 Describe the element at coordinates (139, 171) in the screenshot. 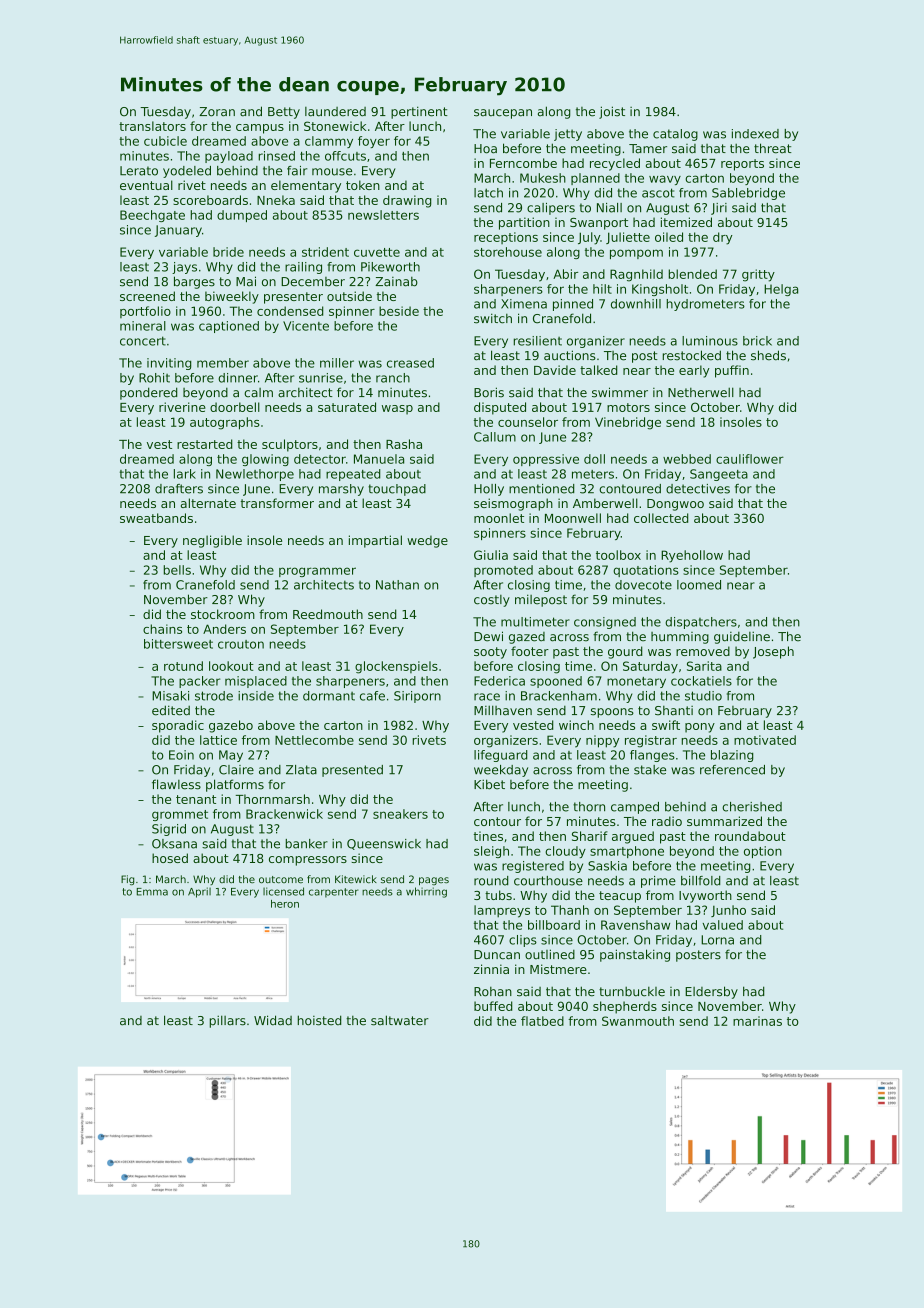

I see `Lerato` at that location.
